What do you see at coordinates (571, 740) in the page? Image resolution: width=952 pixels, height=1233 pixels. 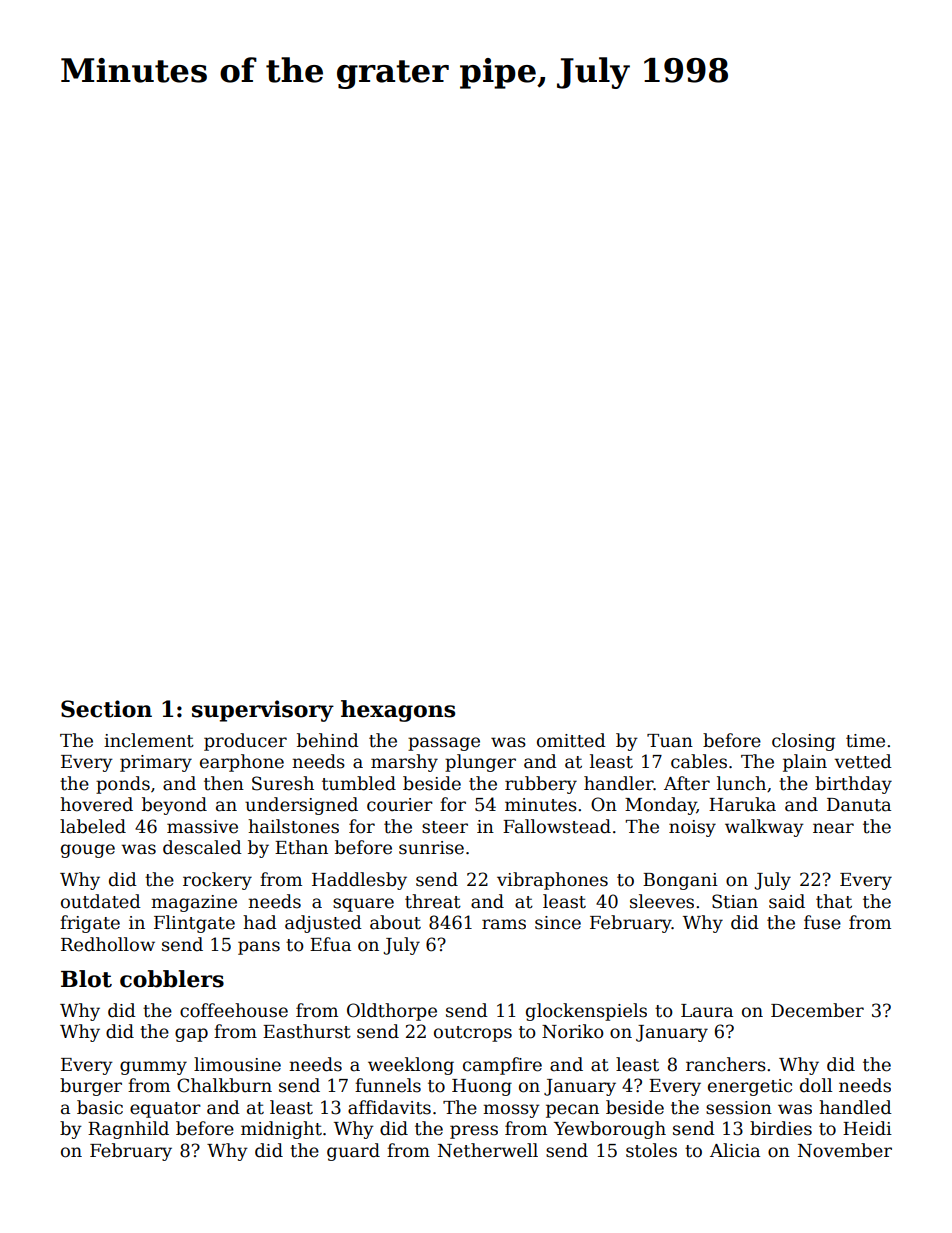 I see `omitted` at bounding box center [571, 740].
